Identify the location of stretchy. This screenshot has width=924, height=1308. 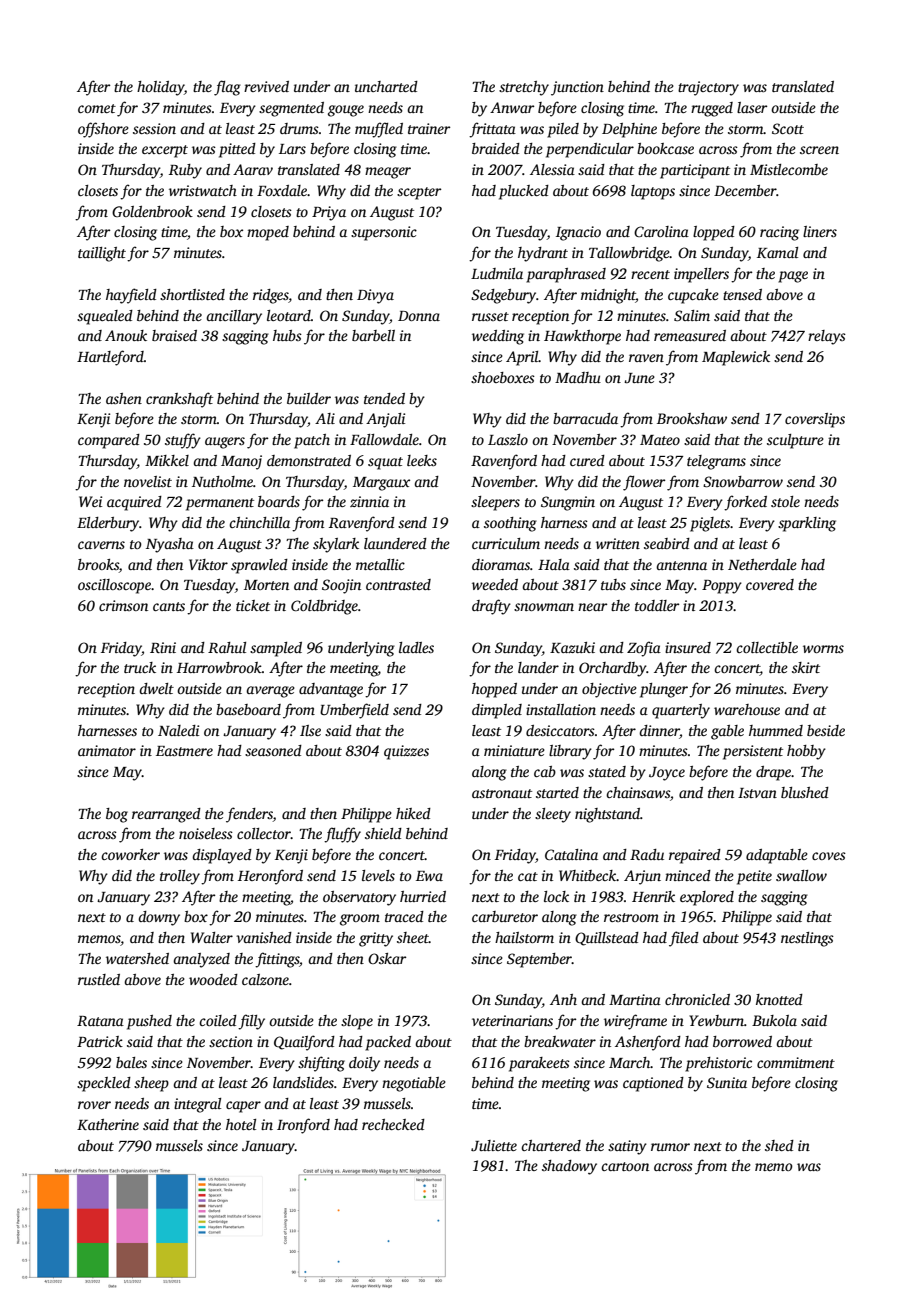
(524, 88).
